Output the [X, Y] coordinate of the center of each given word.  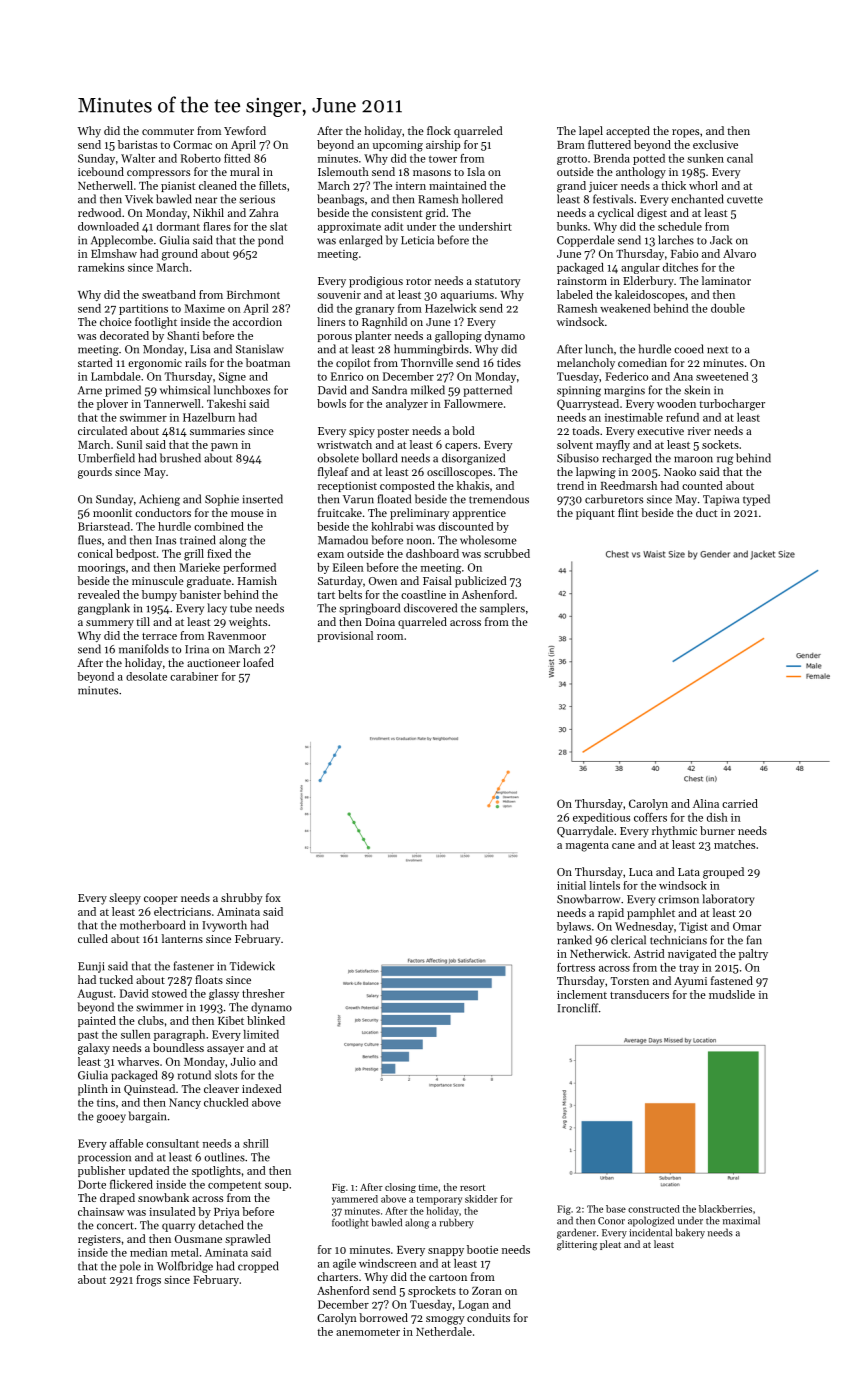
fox [273, 897]
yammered [355, 1200]
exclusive [715, 144]
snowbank [163, 1197]
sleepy [125, 899]
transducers [639, 994]
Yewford [245, 130]
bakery [690, 1233]
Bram [571, 145]
